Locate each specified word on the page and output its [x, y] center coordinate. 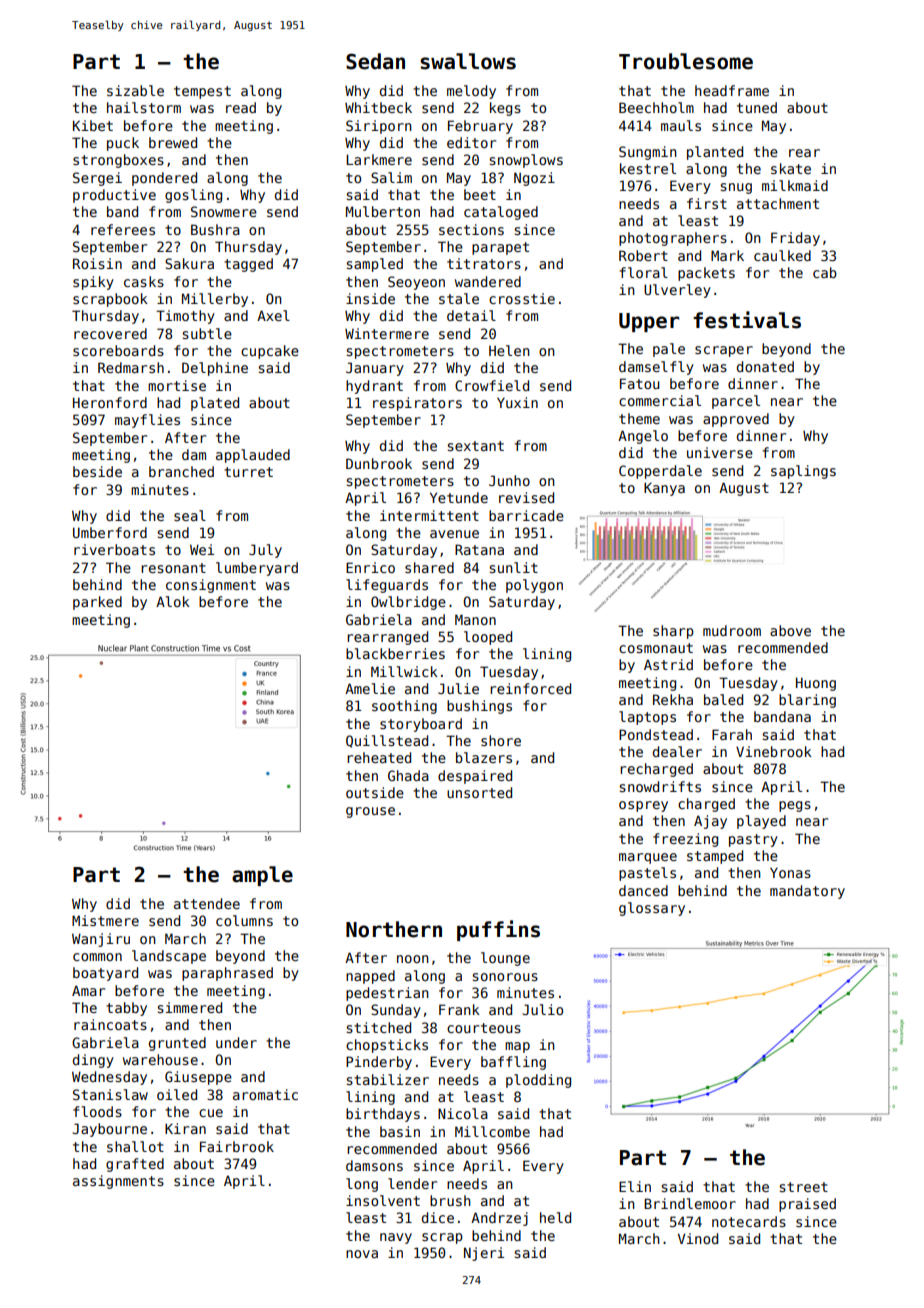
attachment [778, 203]
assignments [118, 1182]
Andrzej [499, 1219]
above [790, 630]
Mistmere [105, 920]
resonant [173, 568]
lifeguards [387, 586]
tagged [248, 265]
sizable [135, 90]
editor [471, 142]
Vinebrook [774, 751]
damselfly [656, 368]
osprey [643, 806]
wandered [488, 281]
